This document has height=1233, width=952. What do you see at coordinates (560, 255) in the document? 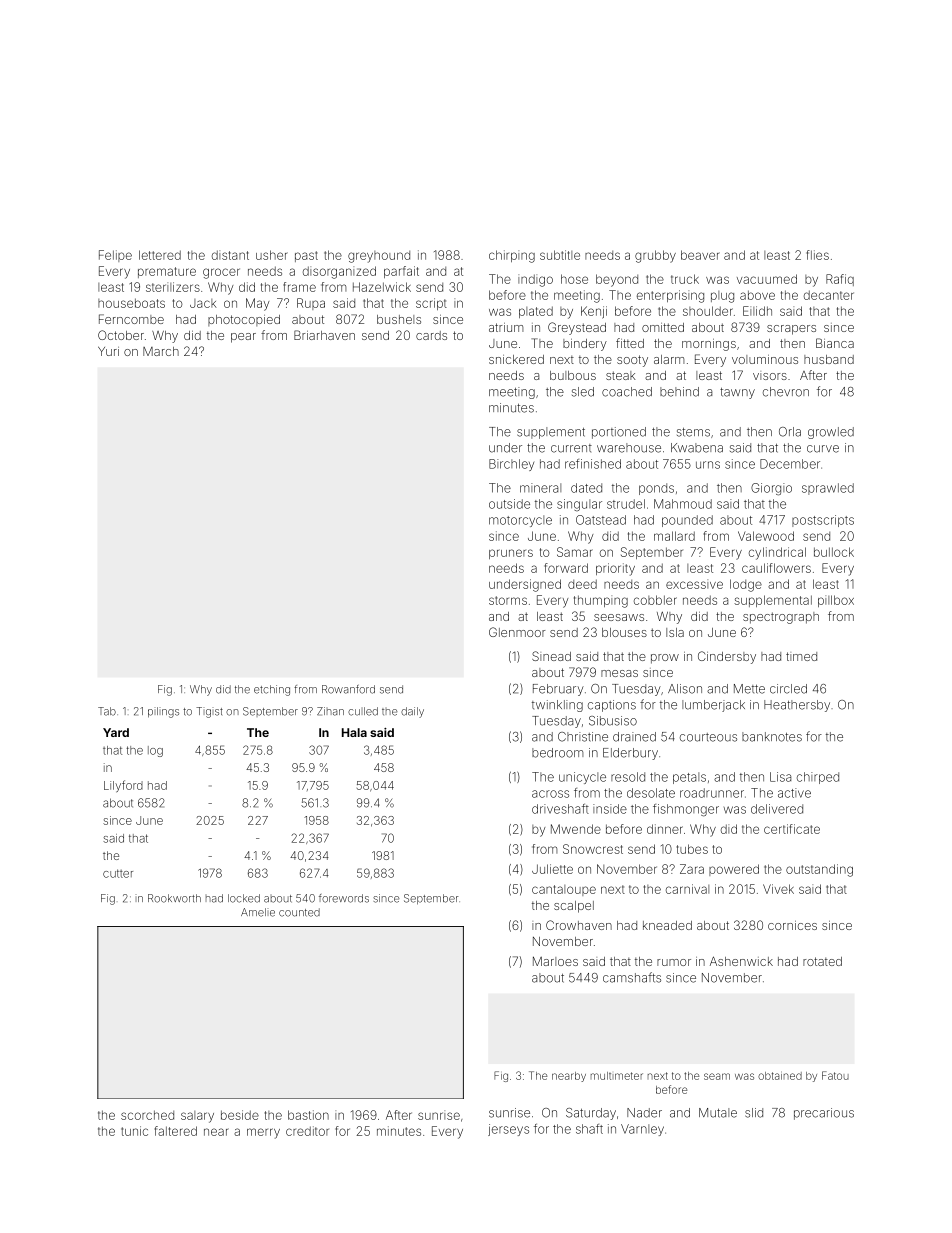
I see `subtitle` at bounding box center [560, 255].
